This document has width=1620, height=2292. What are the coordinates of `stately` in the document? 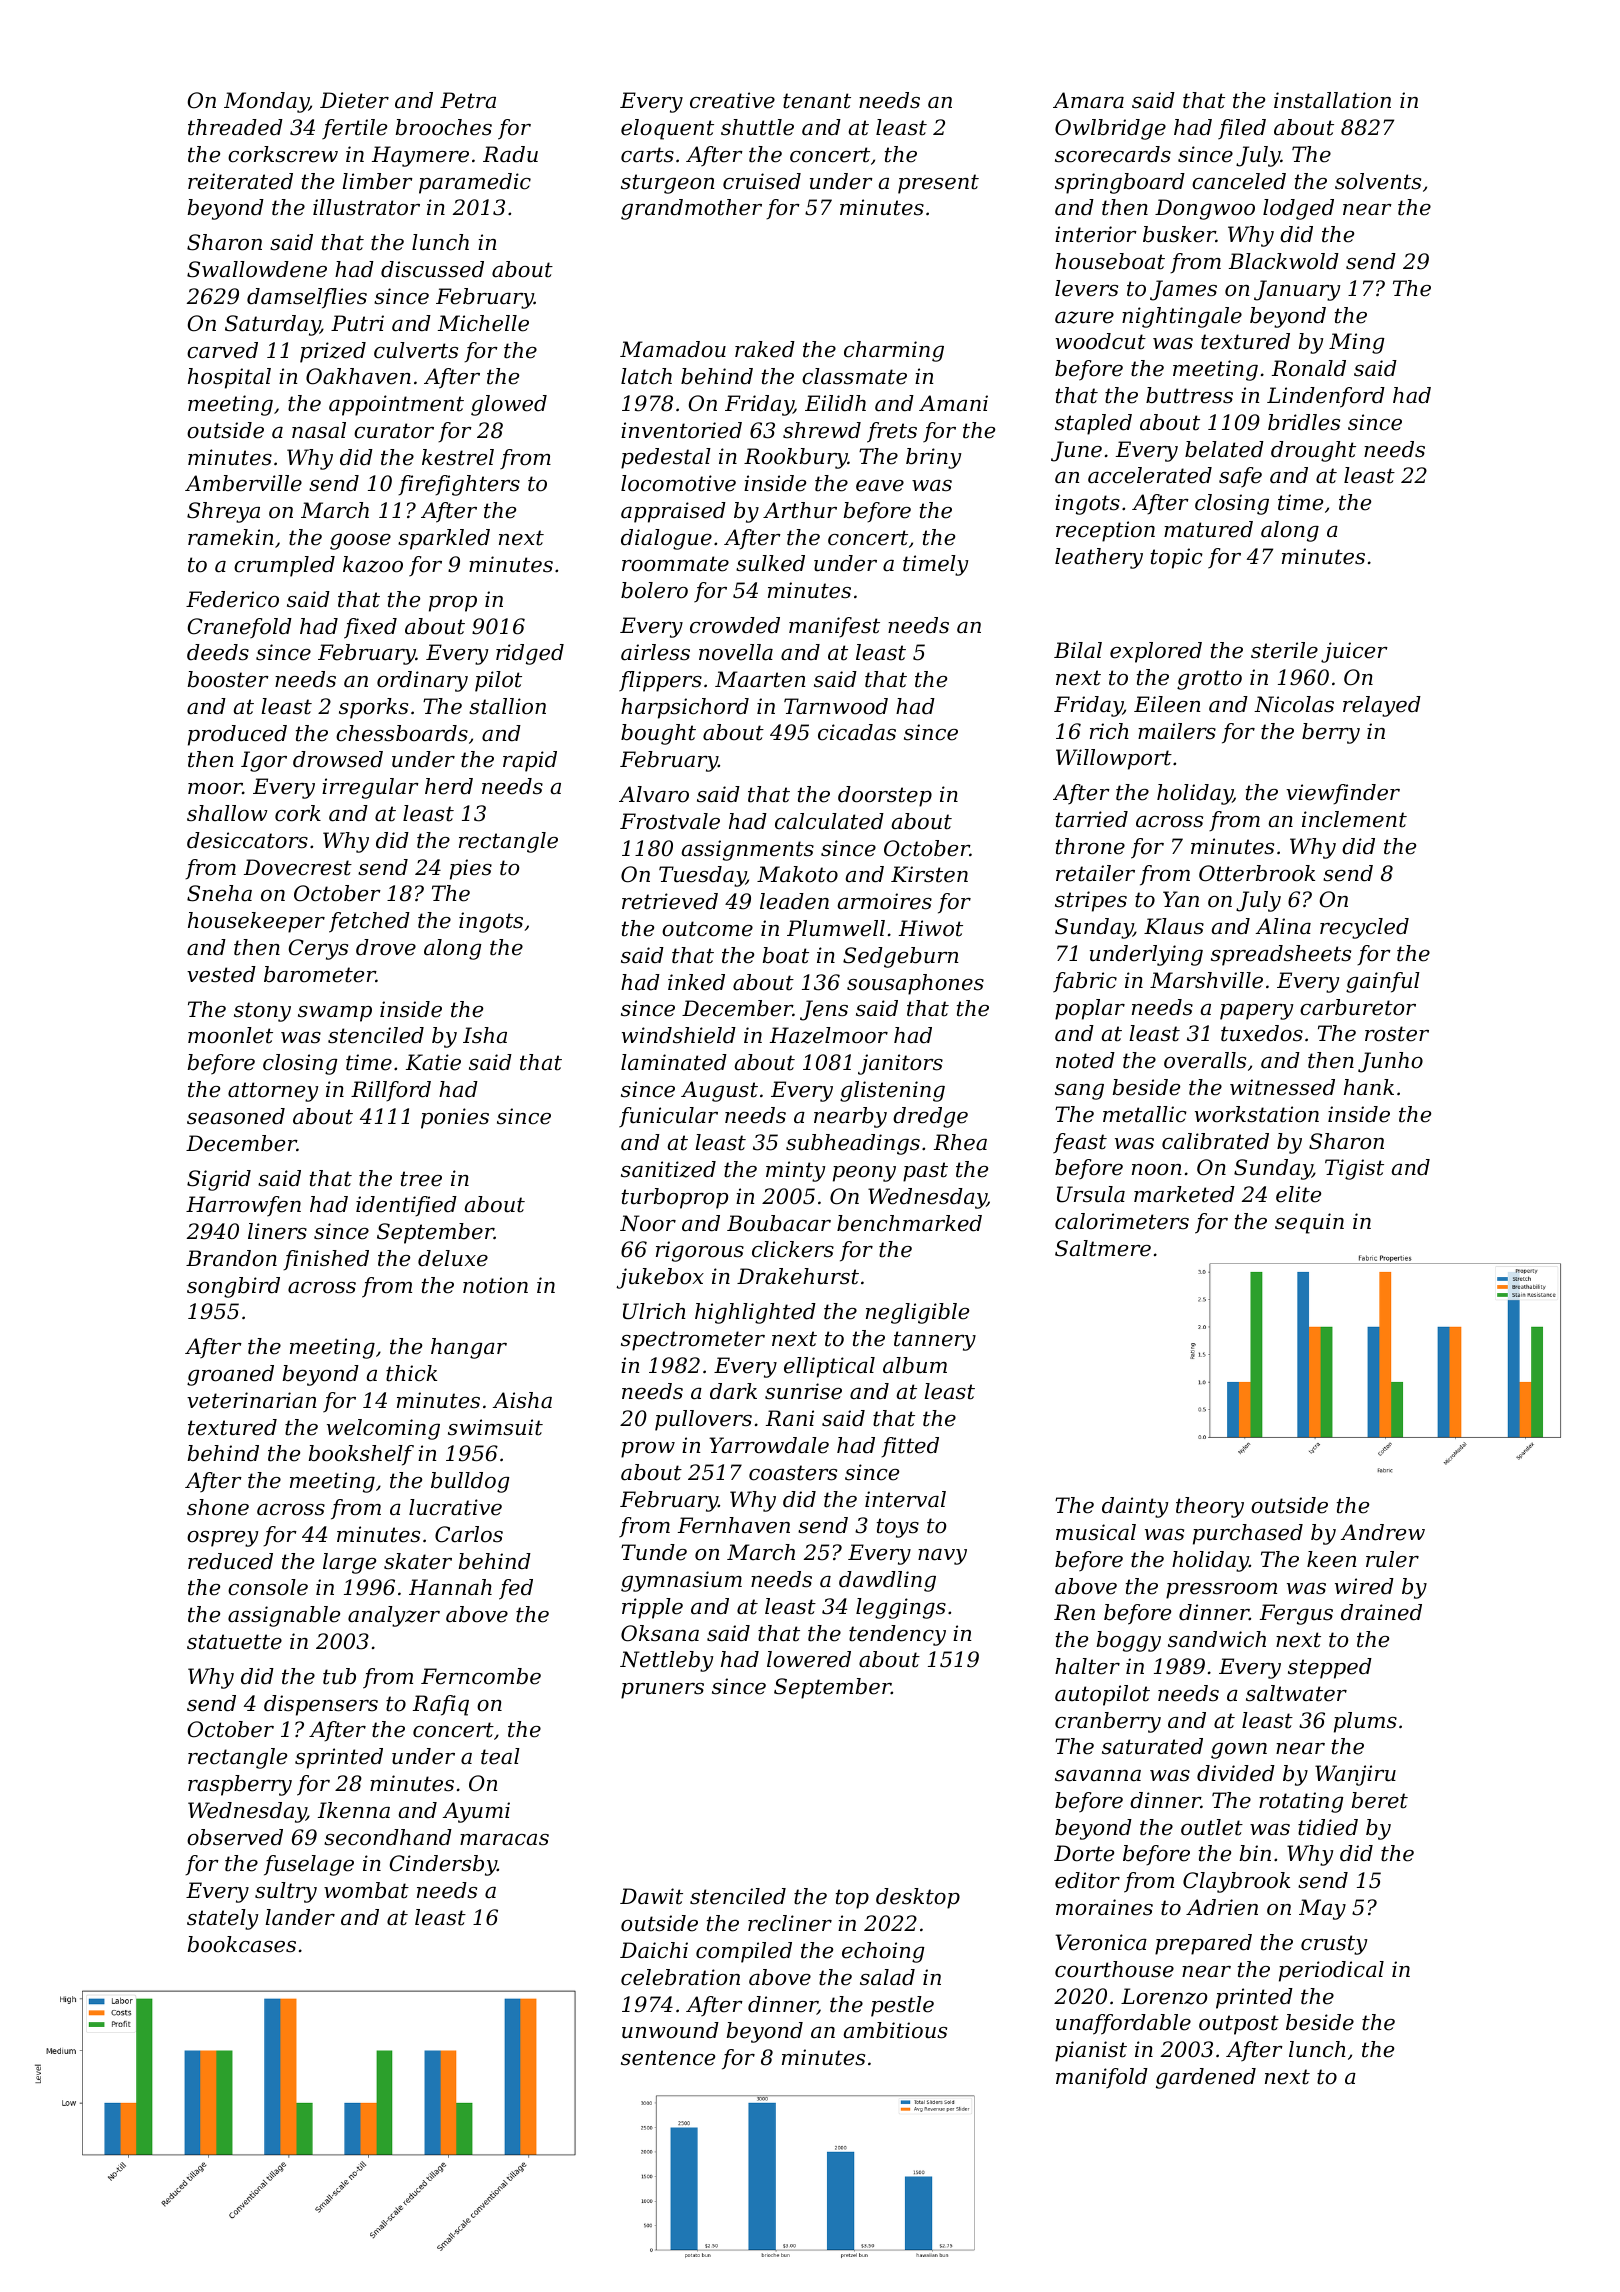 It's located at (222, 1919).
